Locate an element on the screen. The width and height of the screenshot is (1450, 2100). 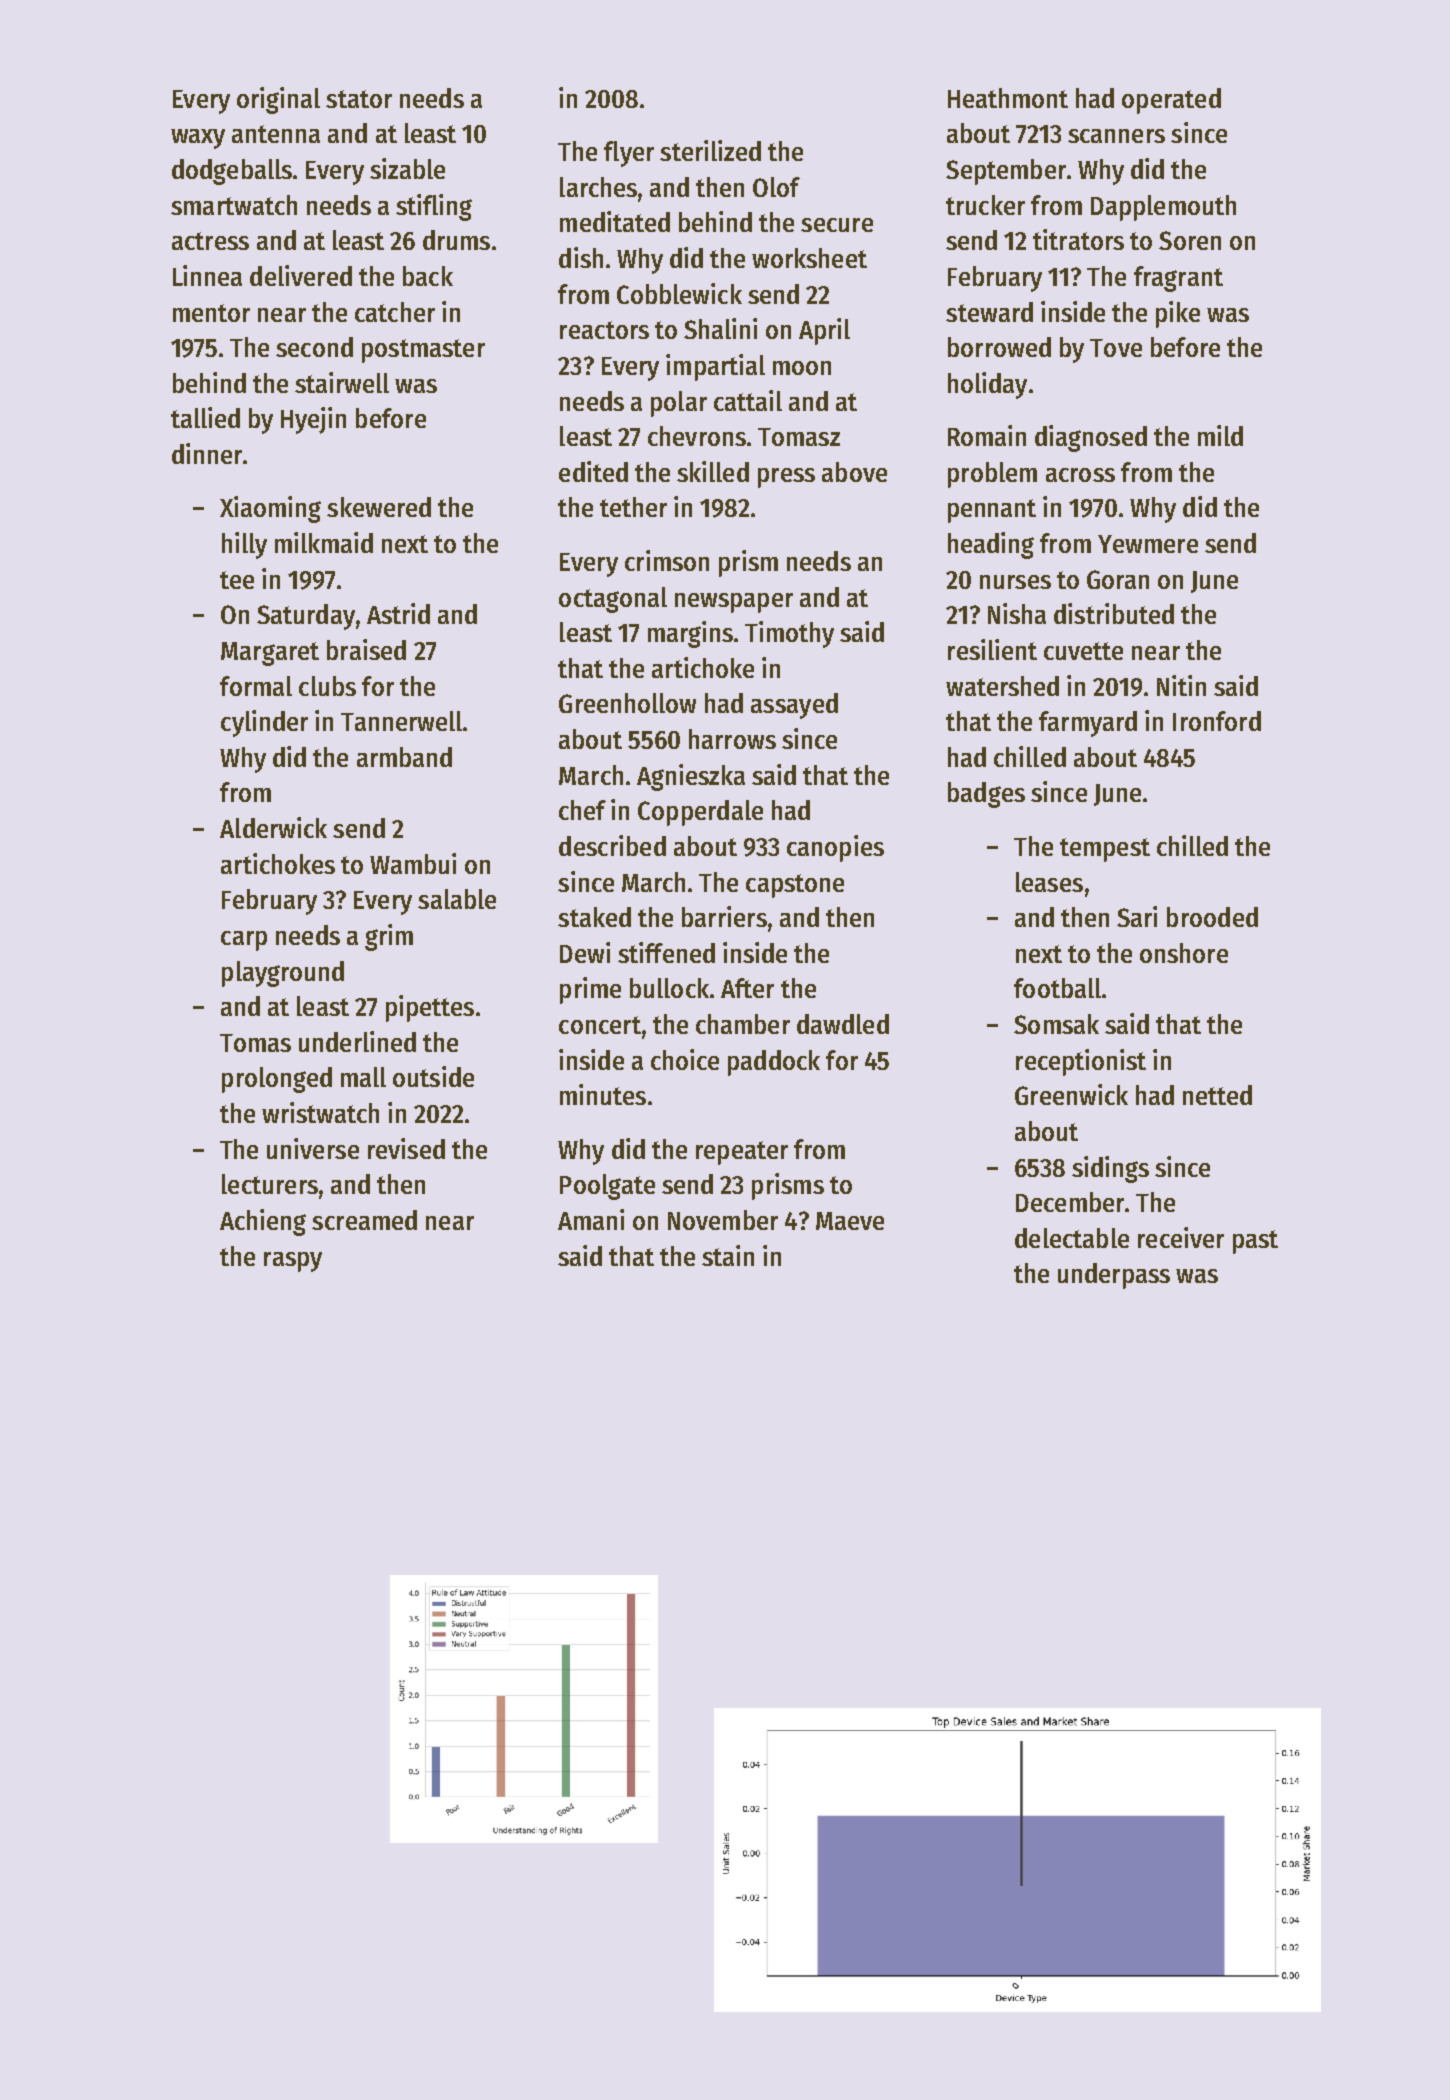
newspaper is located at coordinates (734, 603).
